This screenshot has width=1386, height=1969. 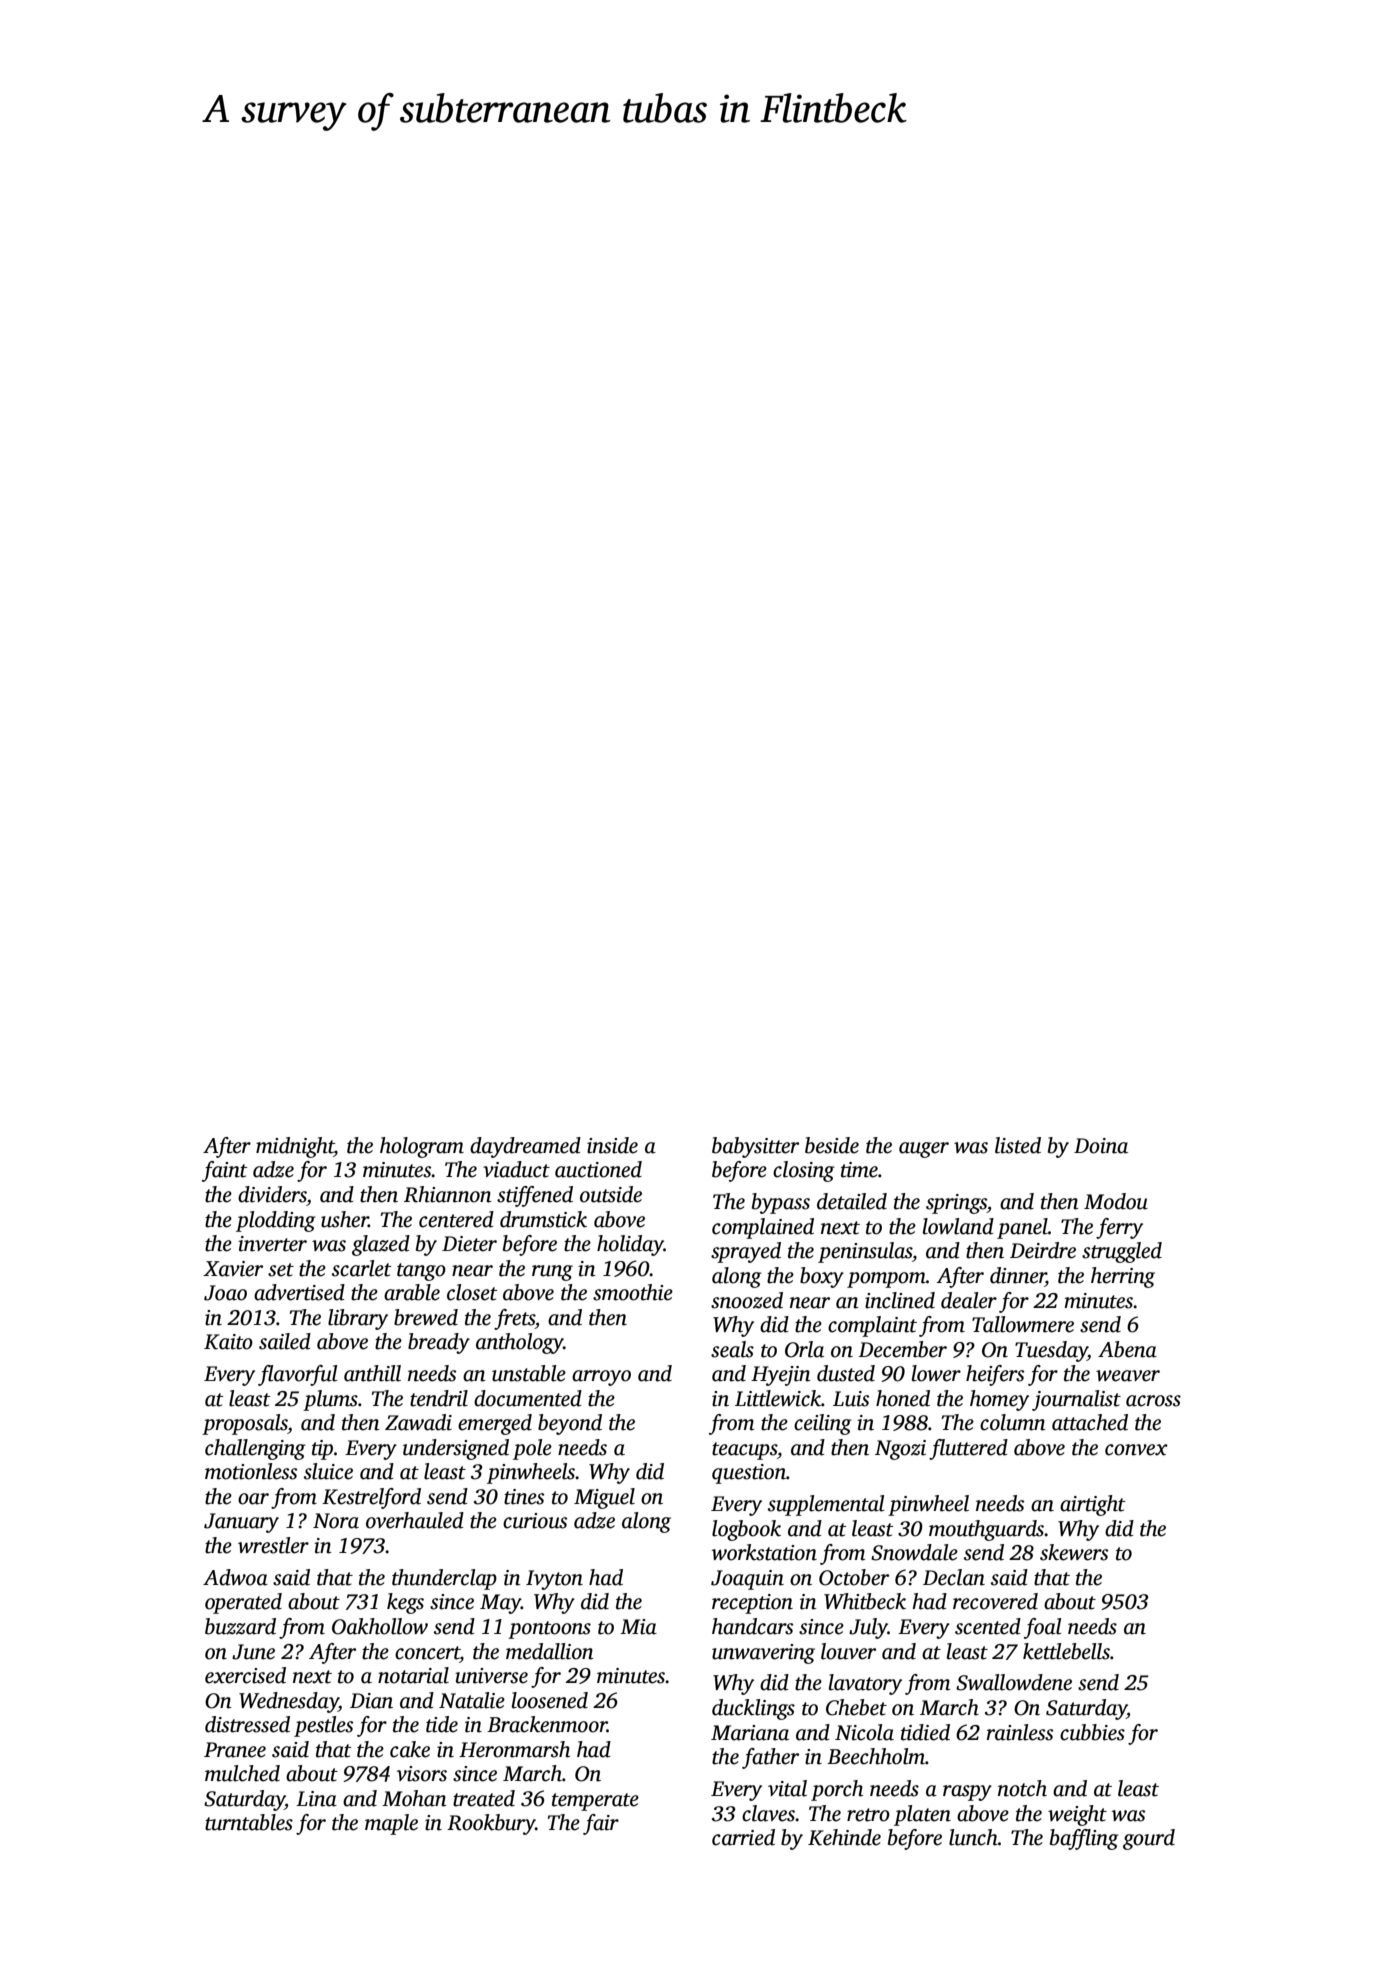 I want to click on springs, so click(x=956, y=1204).
